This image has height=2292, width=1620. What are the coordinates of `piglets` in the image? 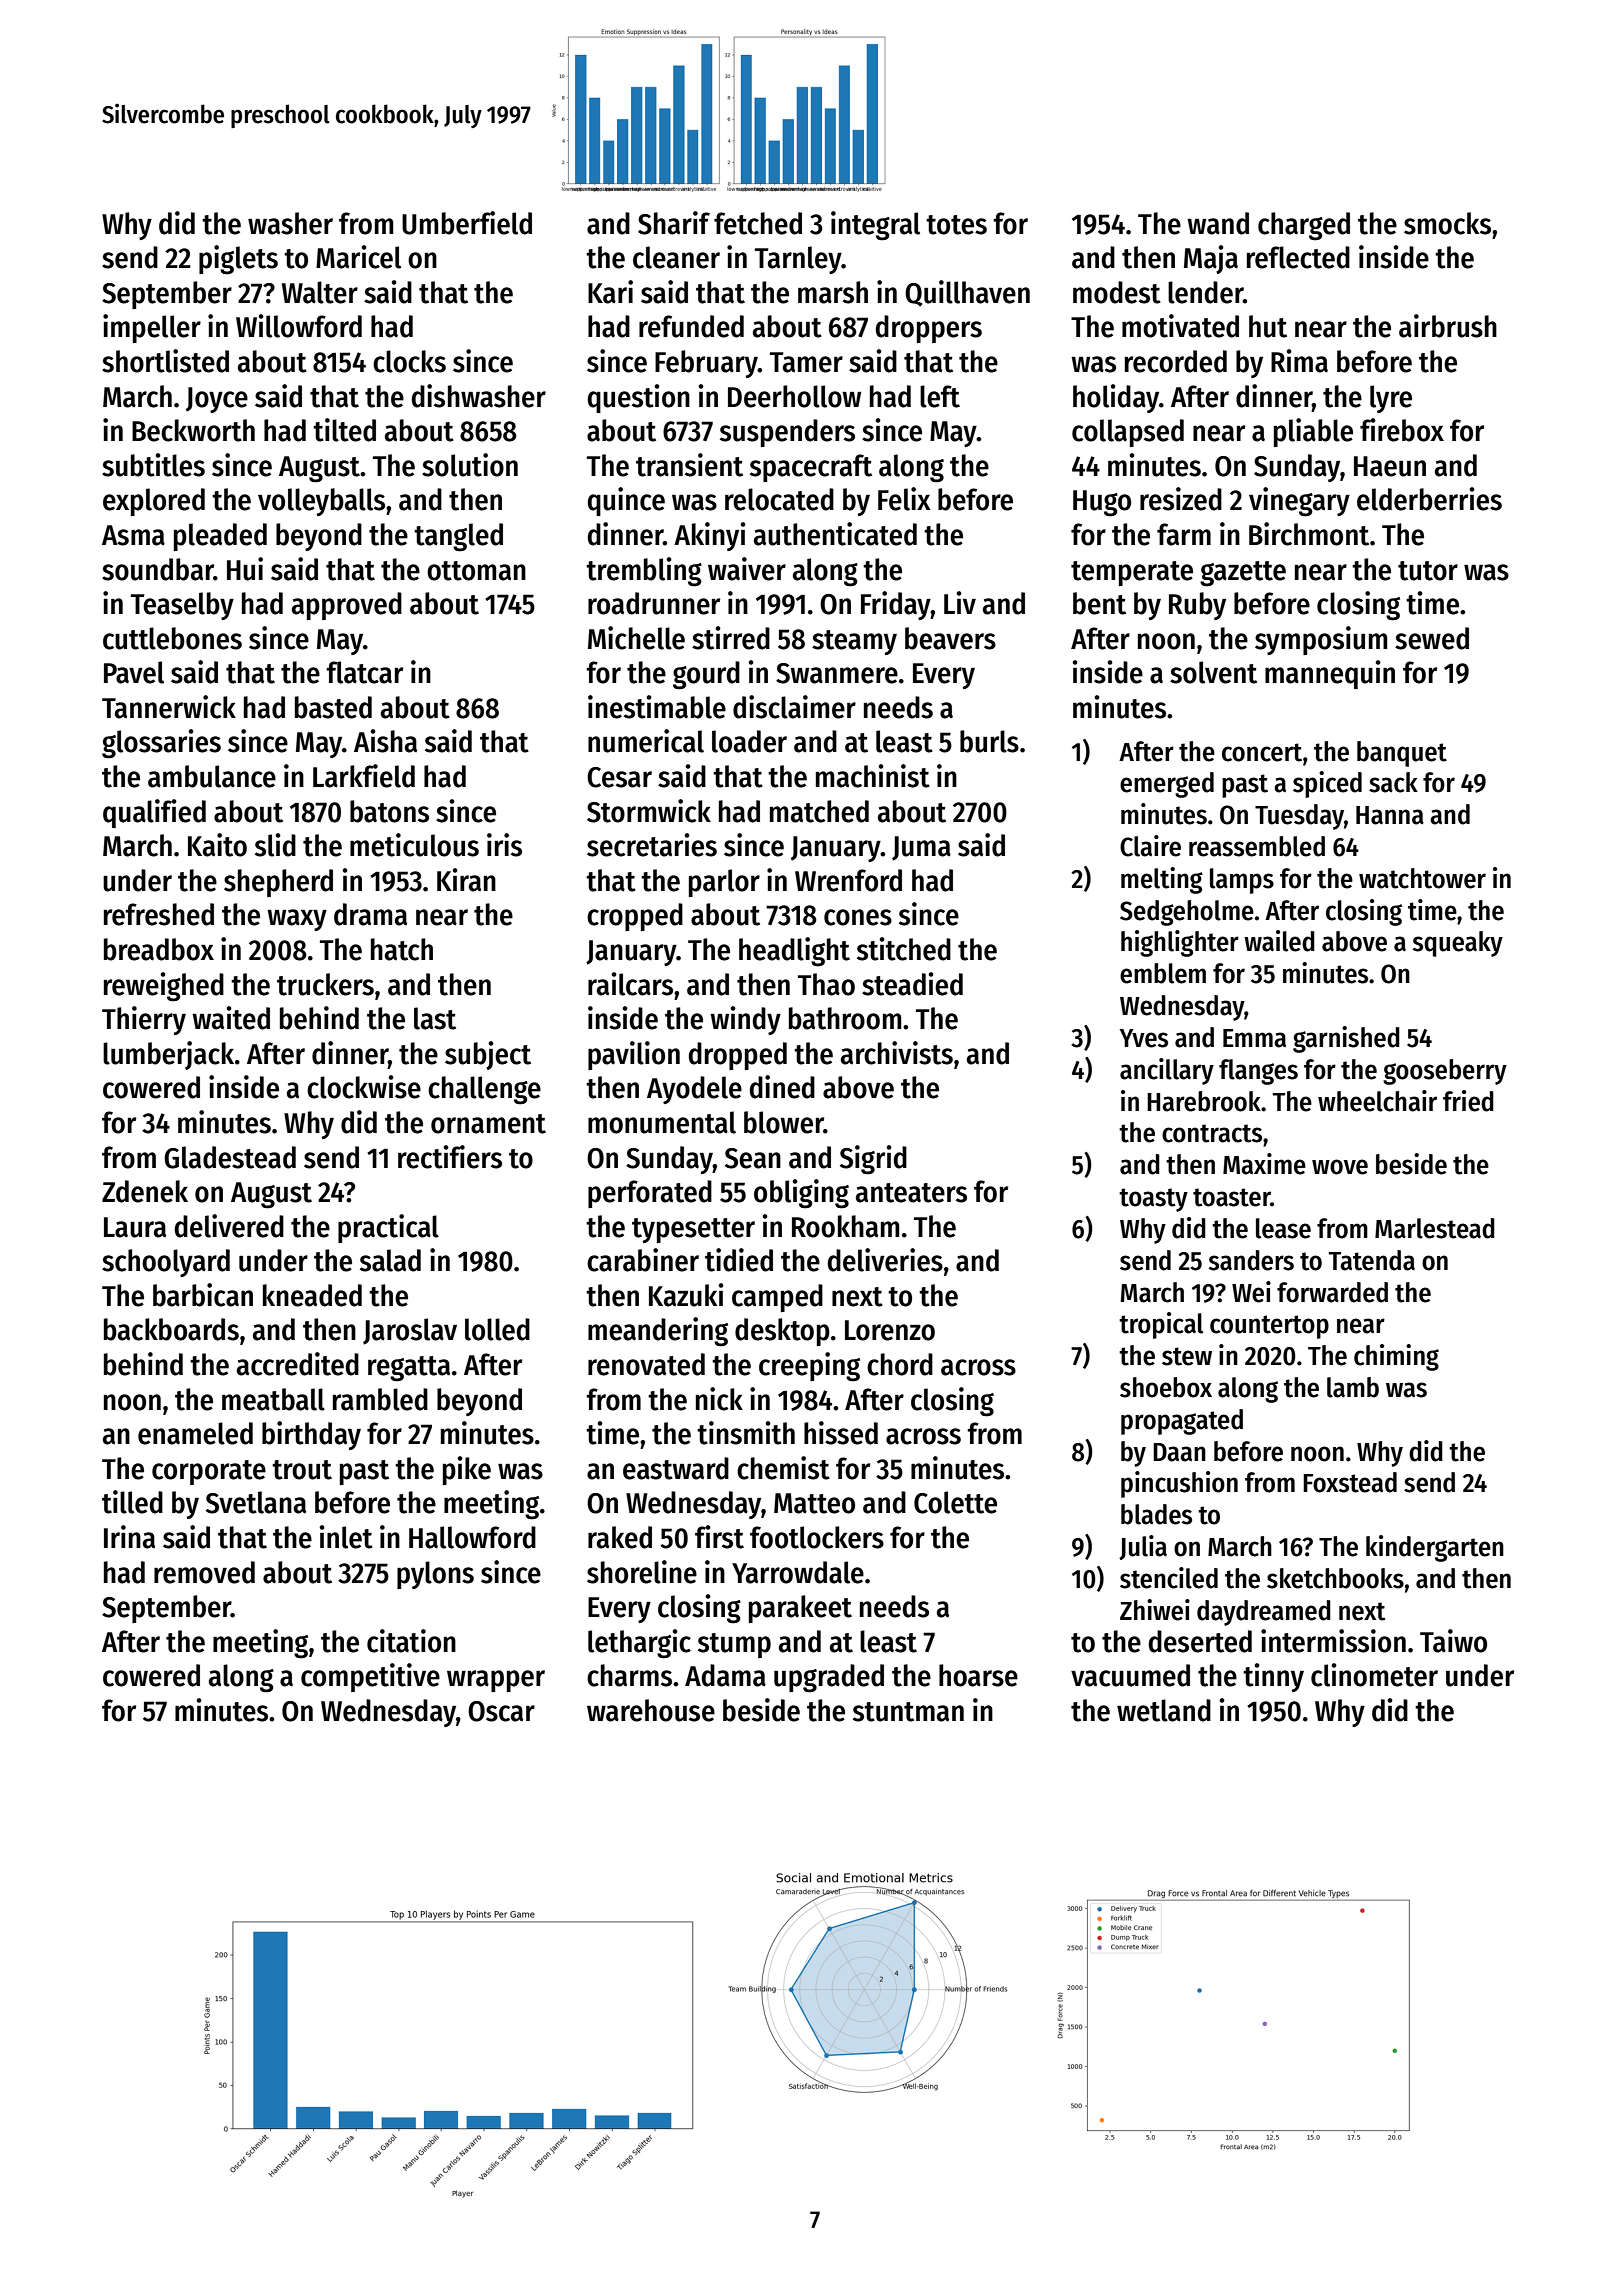 It's located at (238, 260).
